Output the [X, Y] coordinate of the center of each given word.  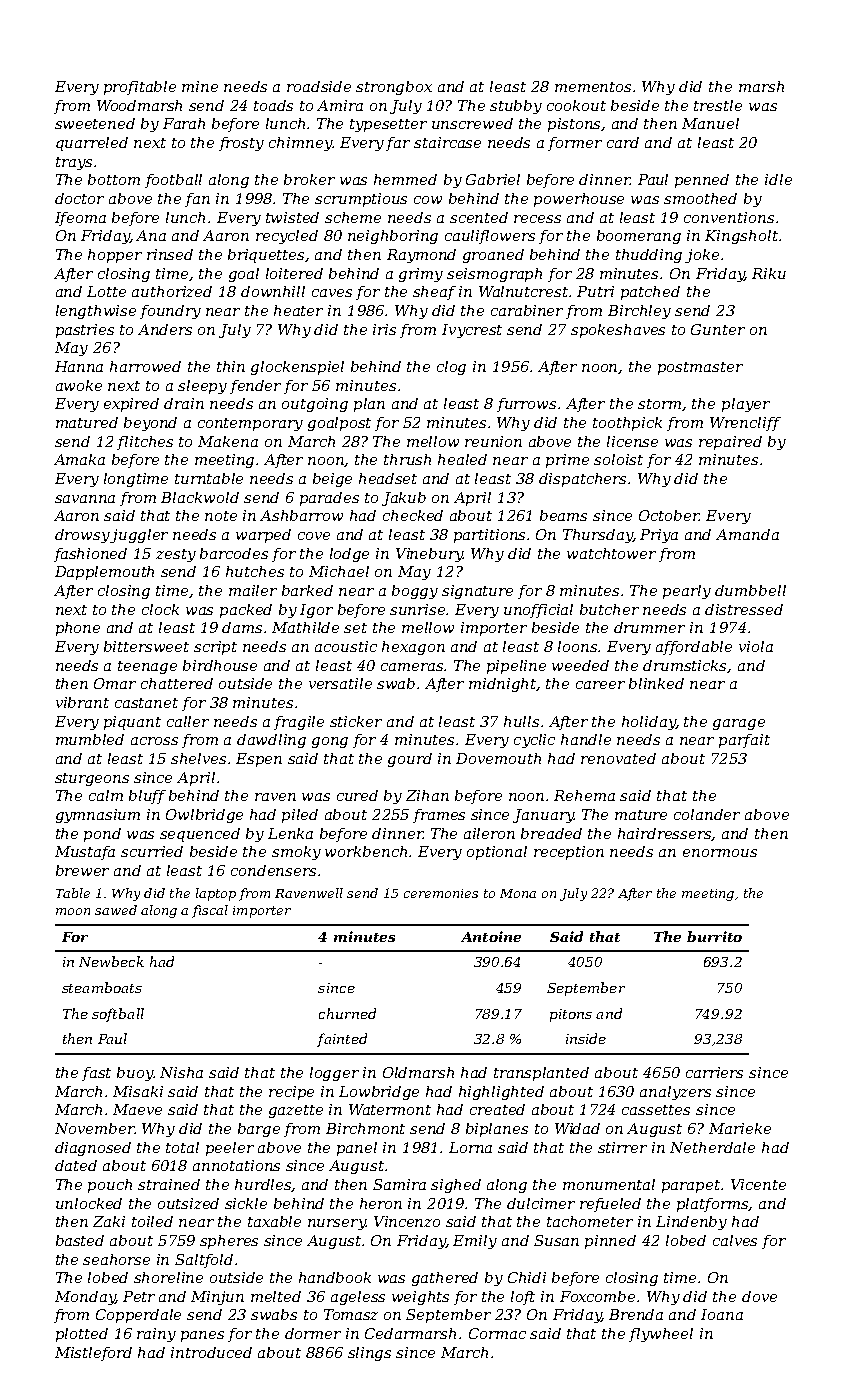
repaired [730, 443]
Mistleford [93, 1354]
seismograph [494, 275]
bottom [114, 179]
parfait [744, 741]
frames [439, 816]
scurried [152, 851]
